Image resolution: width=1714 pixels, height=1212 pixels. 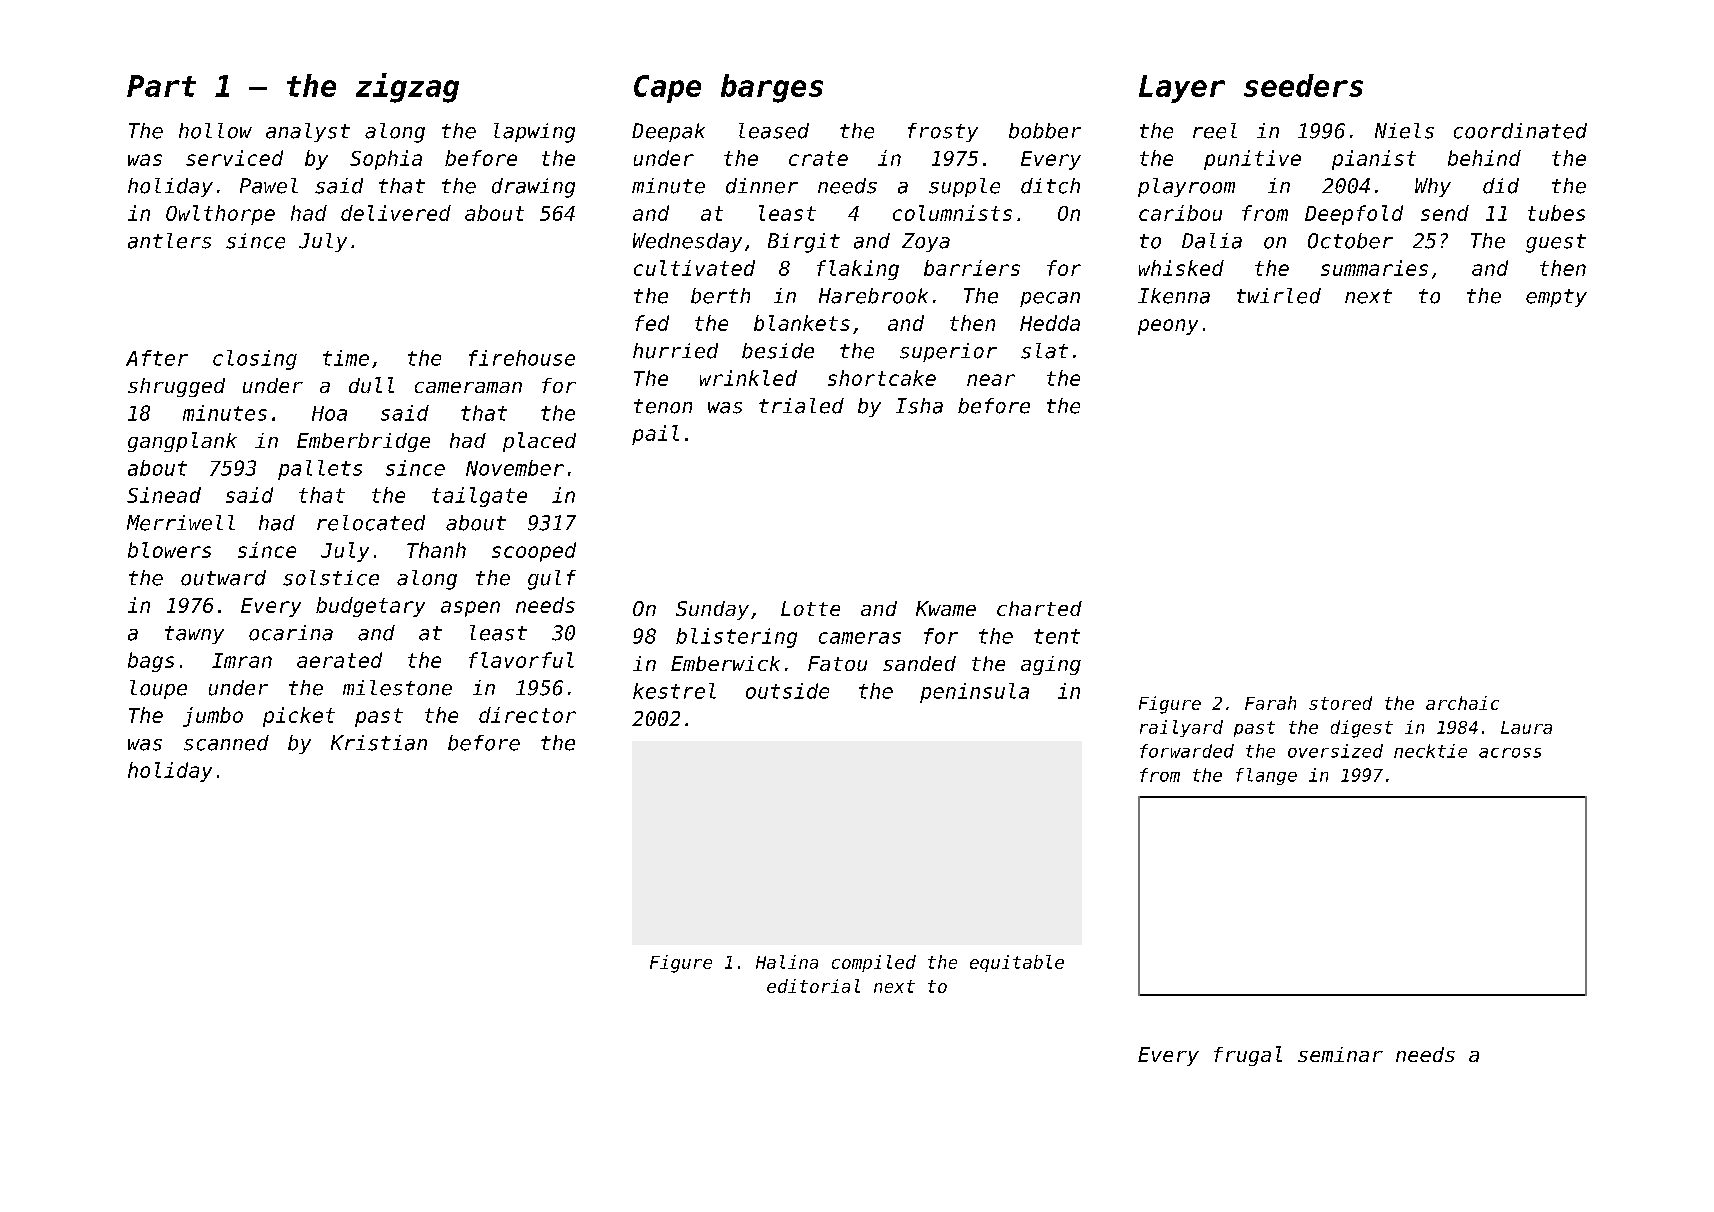 What do you see at coordinates (1303, 85) in the page?
I see `seeders` at bounding box center [1303, 85].
